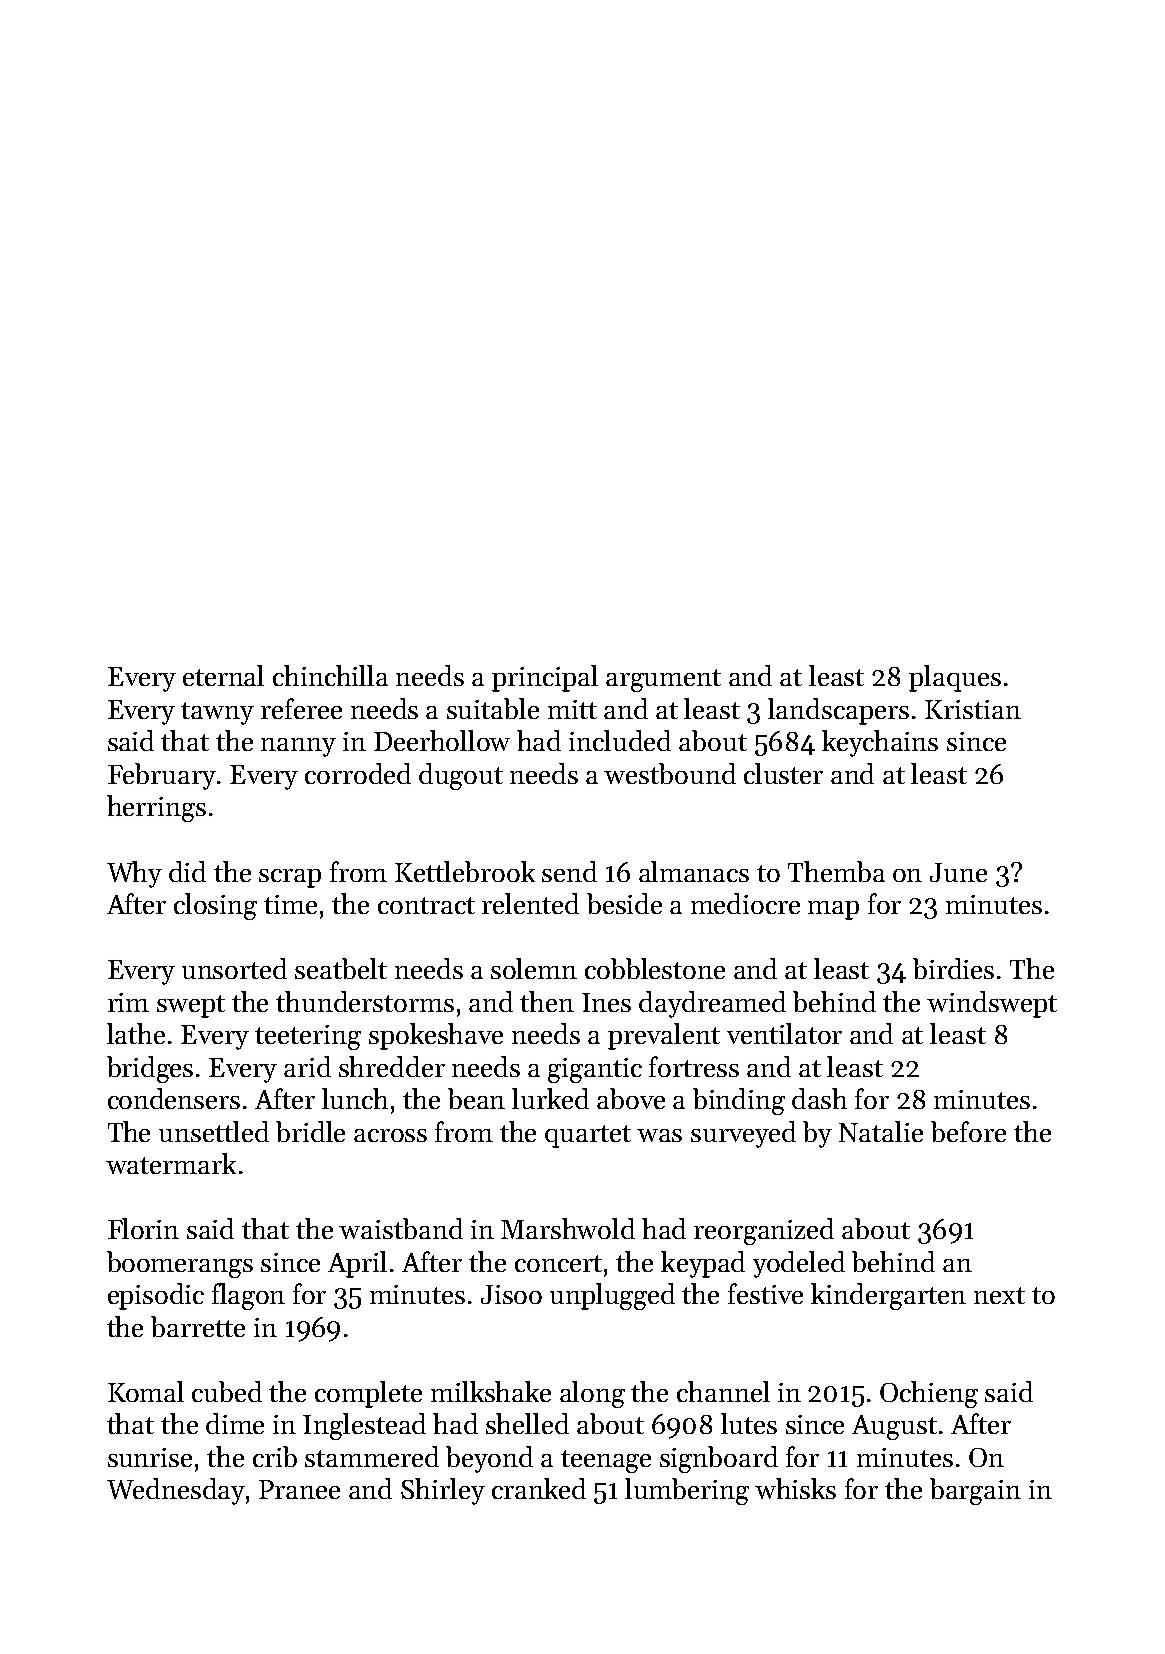 The height and width of the image is (1654, 1165). Describe the element at coordinates (687, 1491) in the image. I see `lumbering` at that location.
